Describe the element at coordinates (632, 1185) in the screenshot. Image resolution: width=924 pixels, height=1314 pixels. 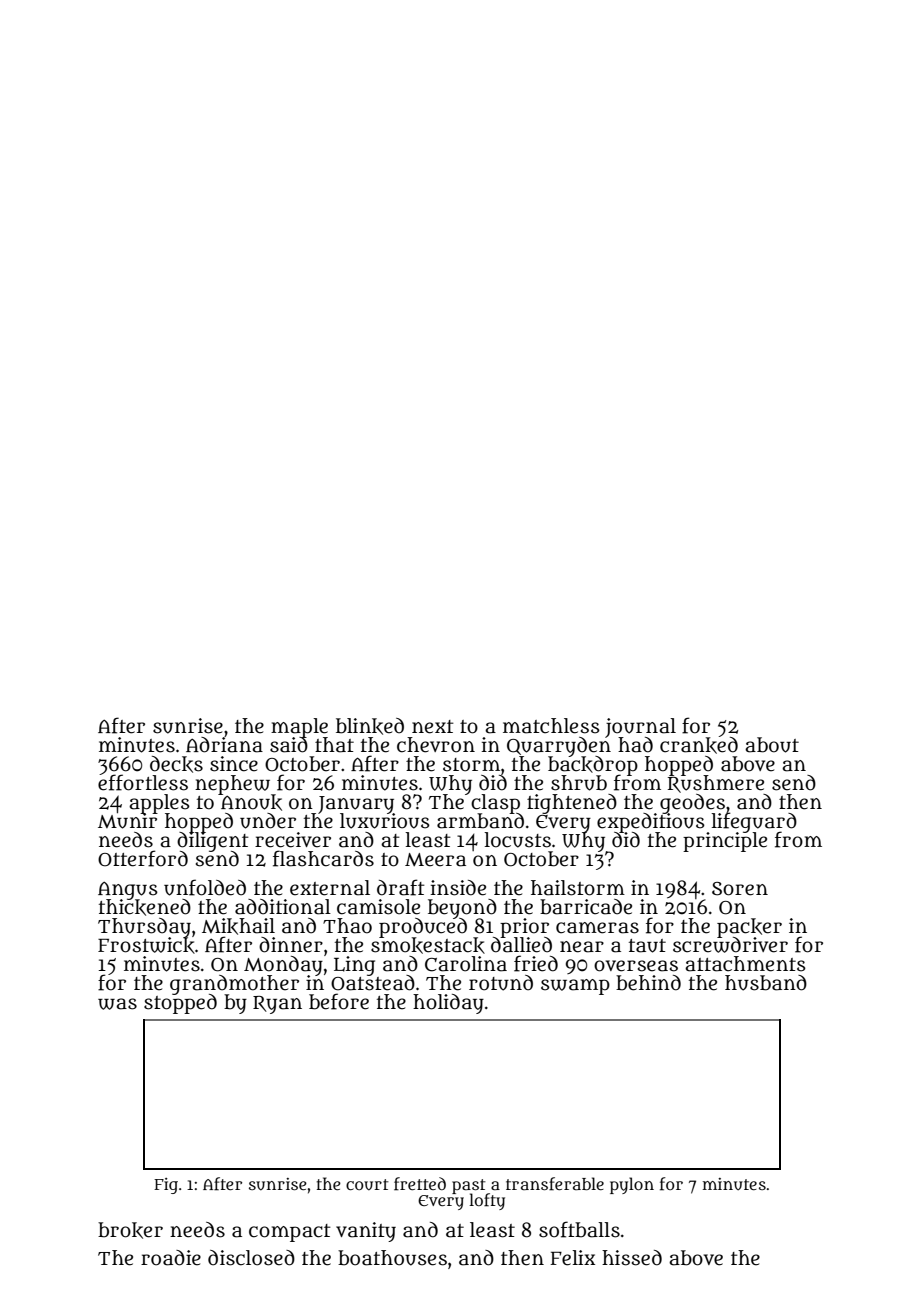
I see `pylon` at that location.
